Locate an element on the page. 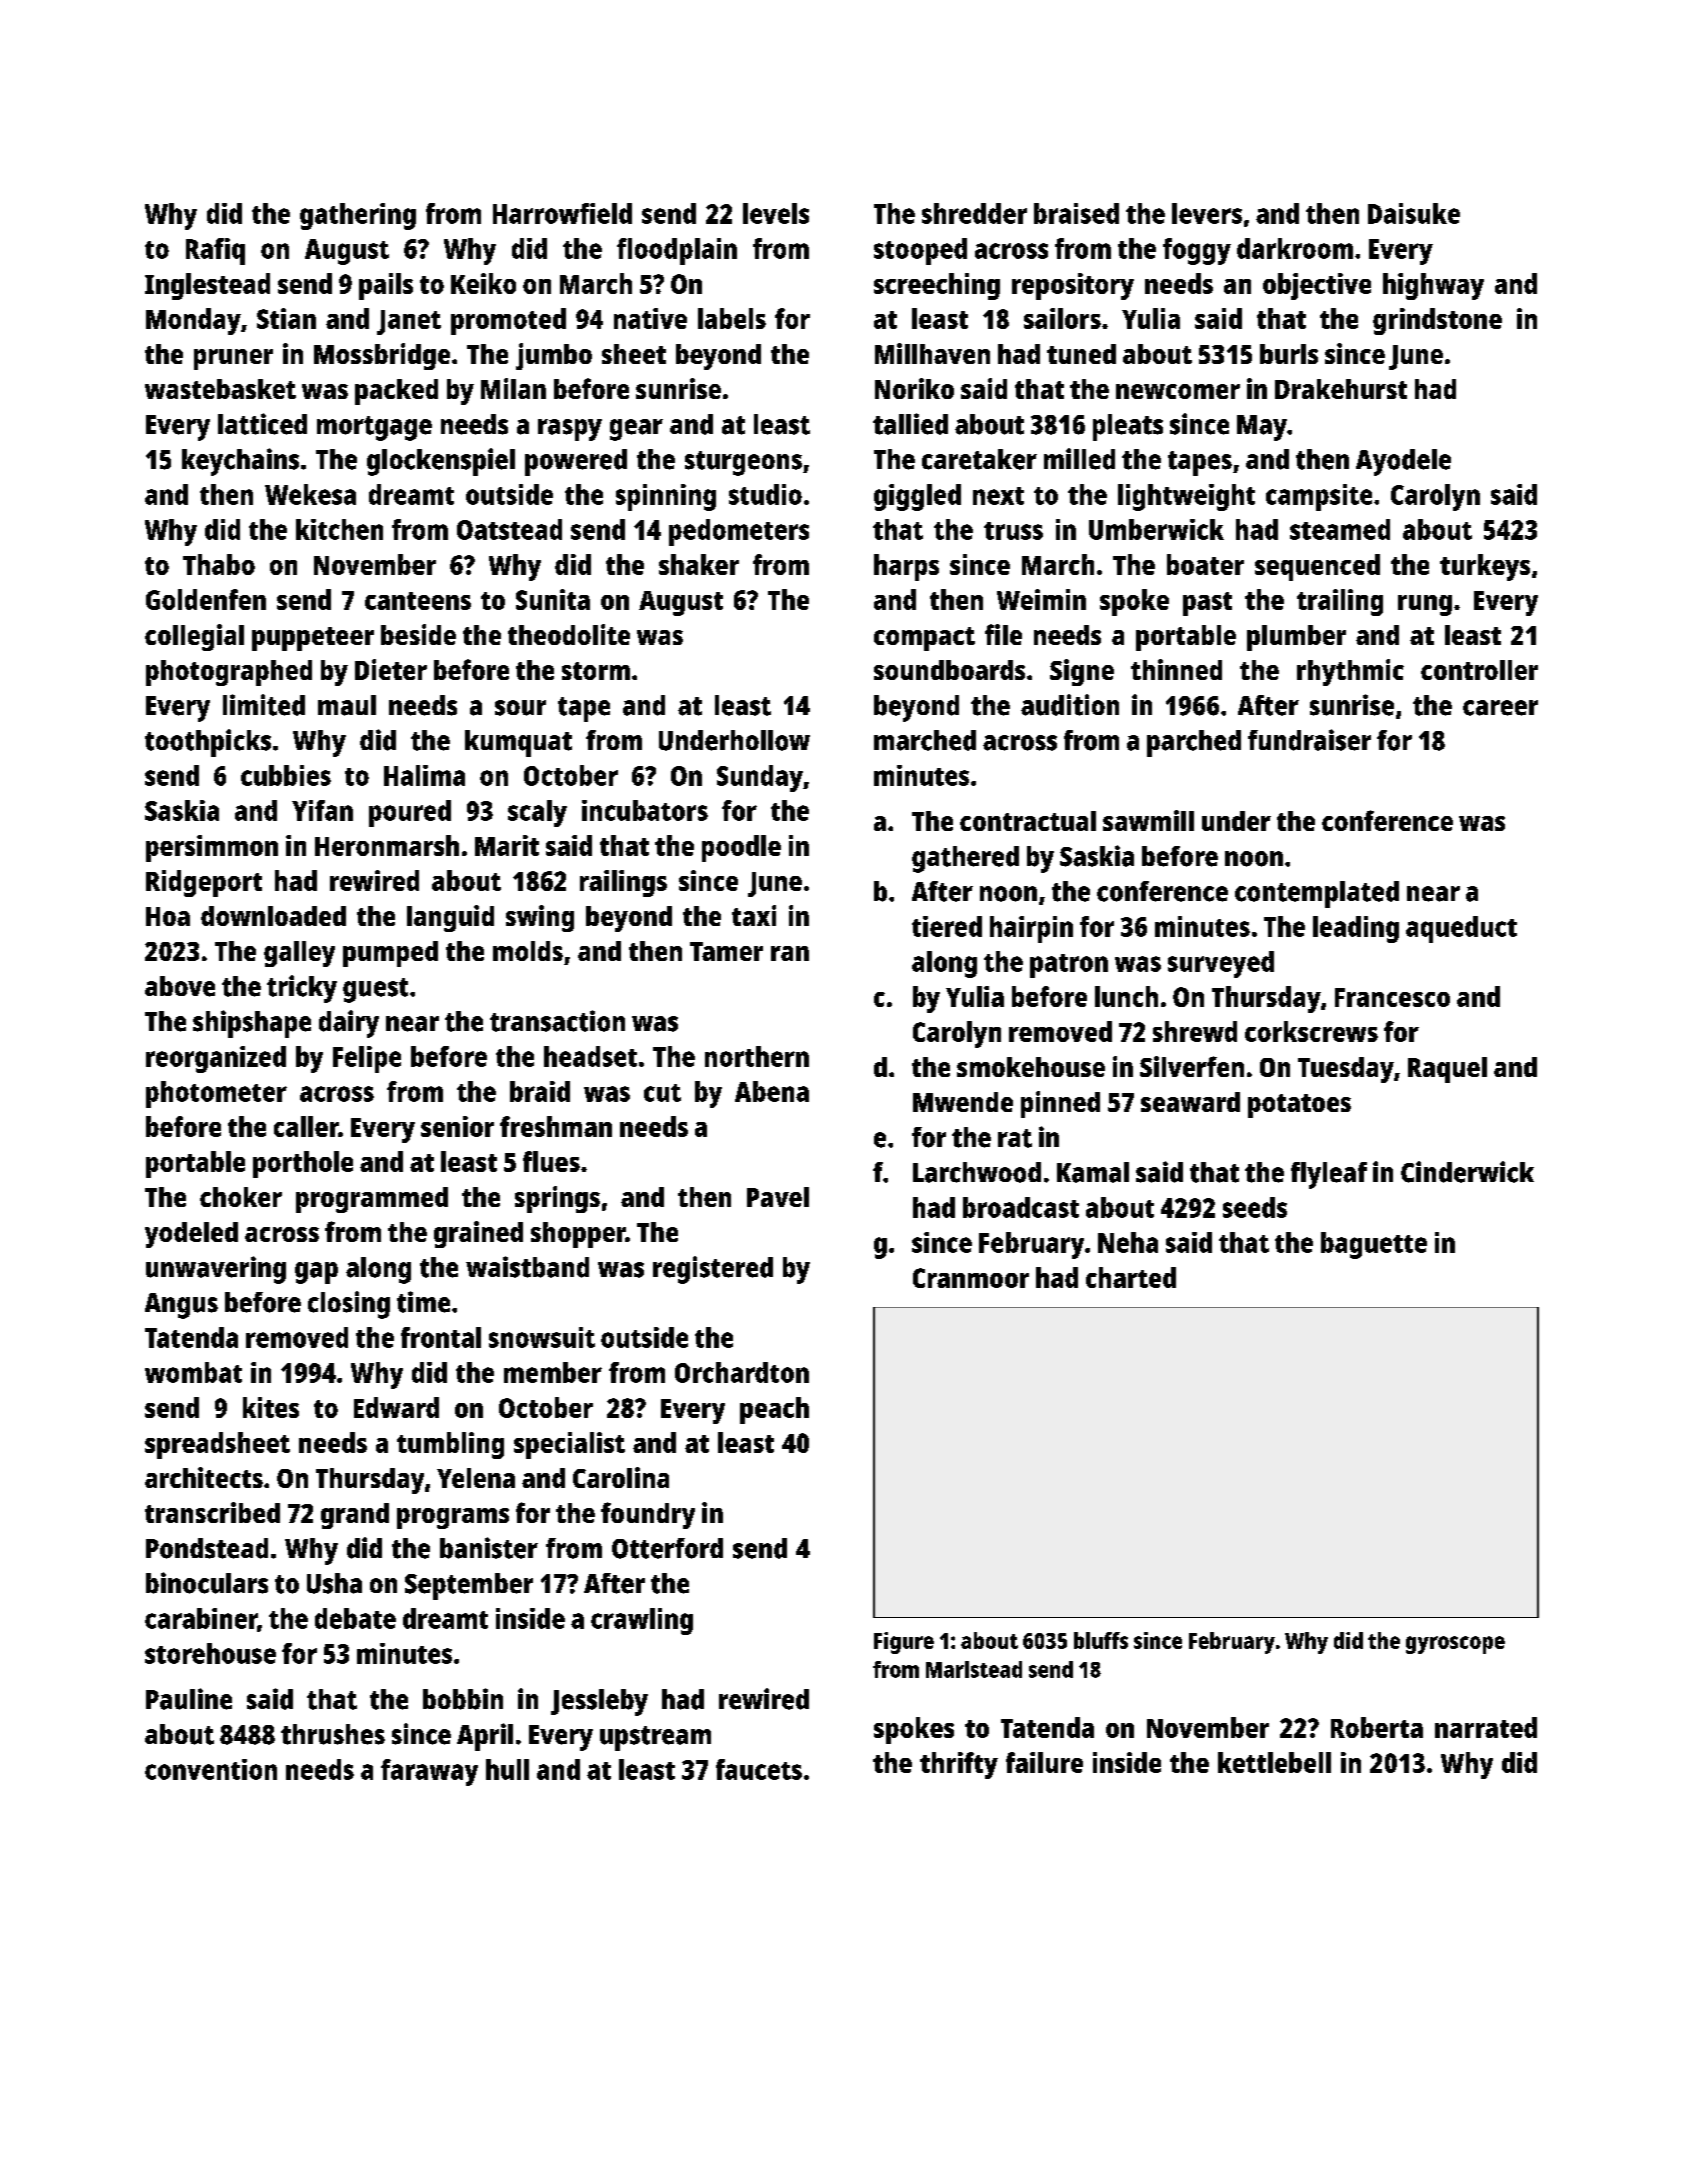 The image size is (1683, 2178). Cranmoor is located at coordinates (971, 1278).
